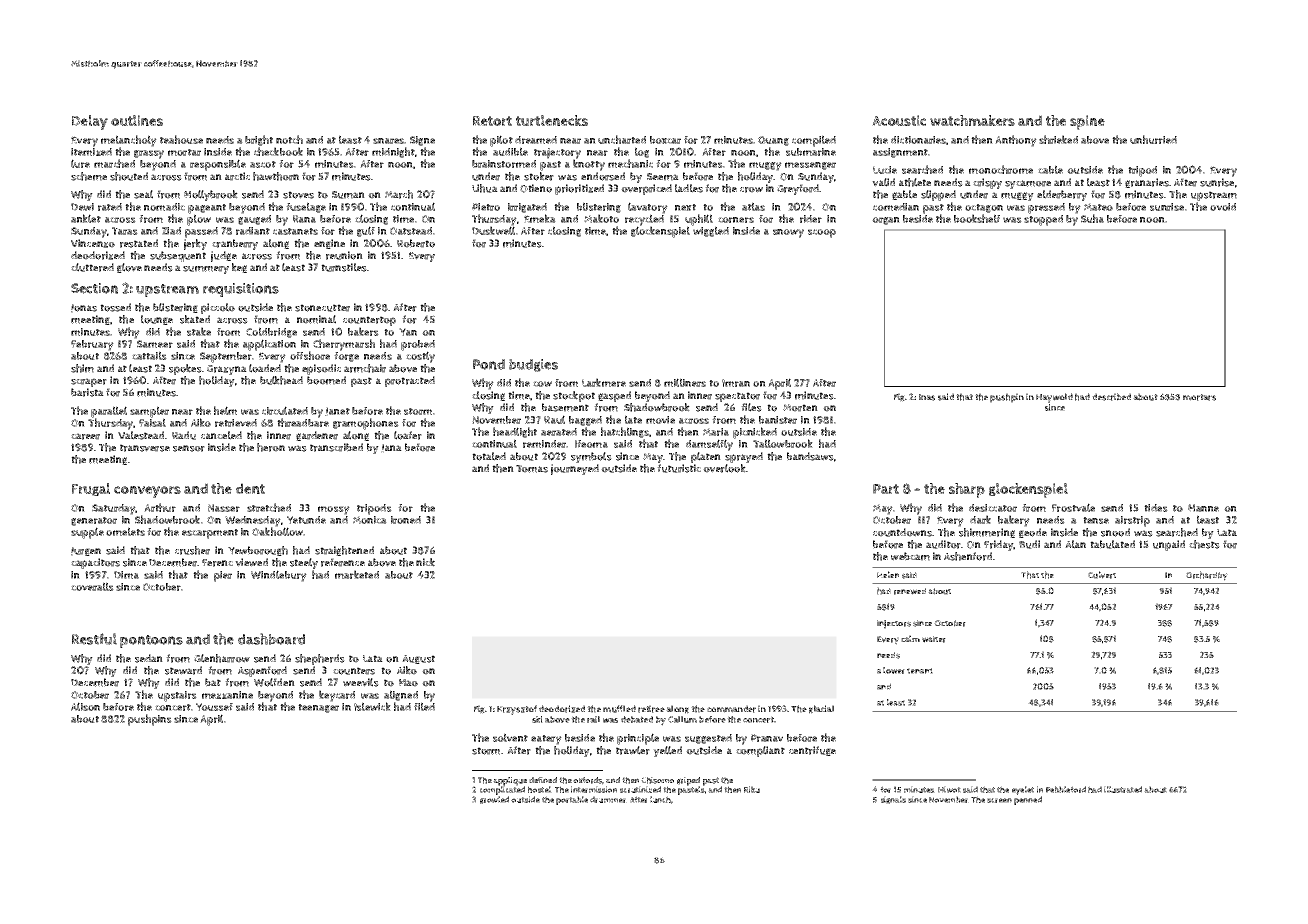  I want to click on portable, so click(572, 800).
